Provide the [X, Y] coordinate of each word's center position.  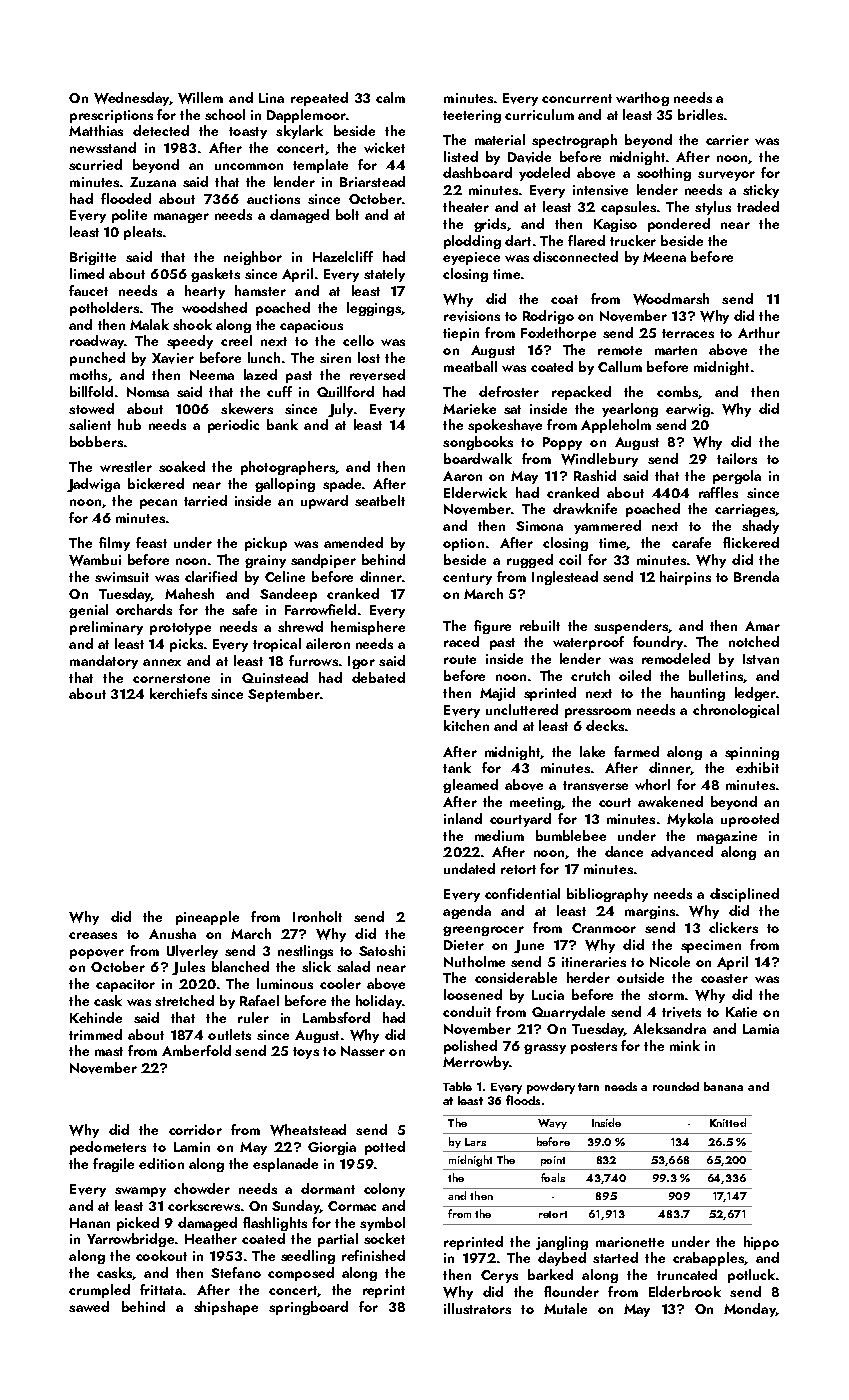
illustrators [477, 1308]
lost [369, 357]
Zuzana [153, 182]
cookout [161, 1255]
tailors [737, 458]
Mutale [565, 1308]
